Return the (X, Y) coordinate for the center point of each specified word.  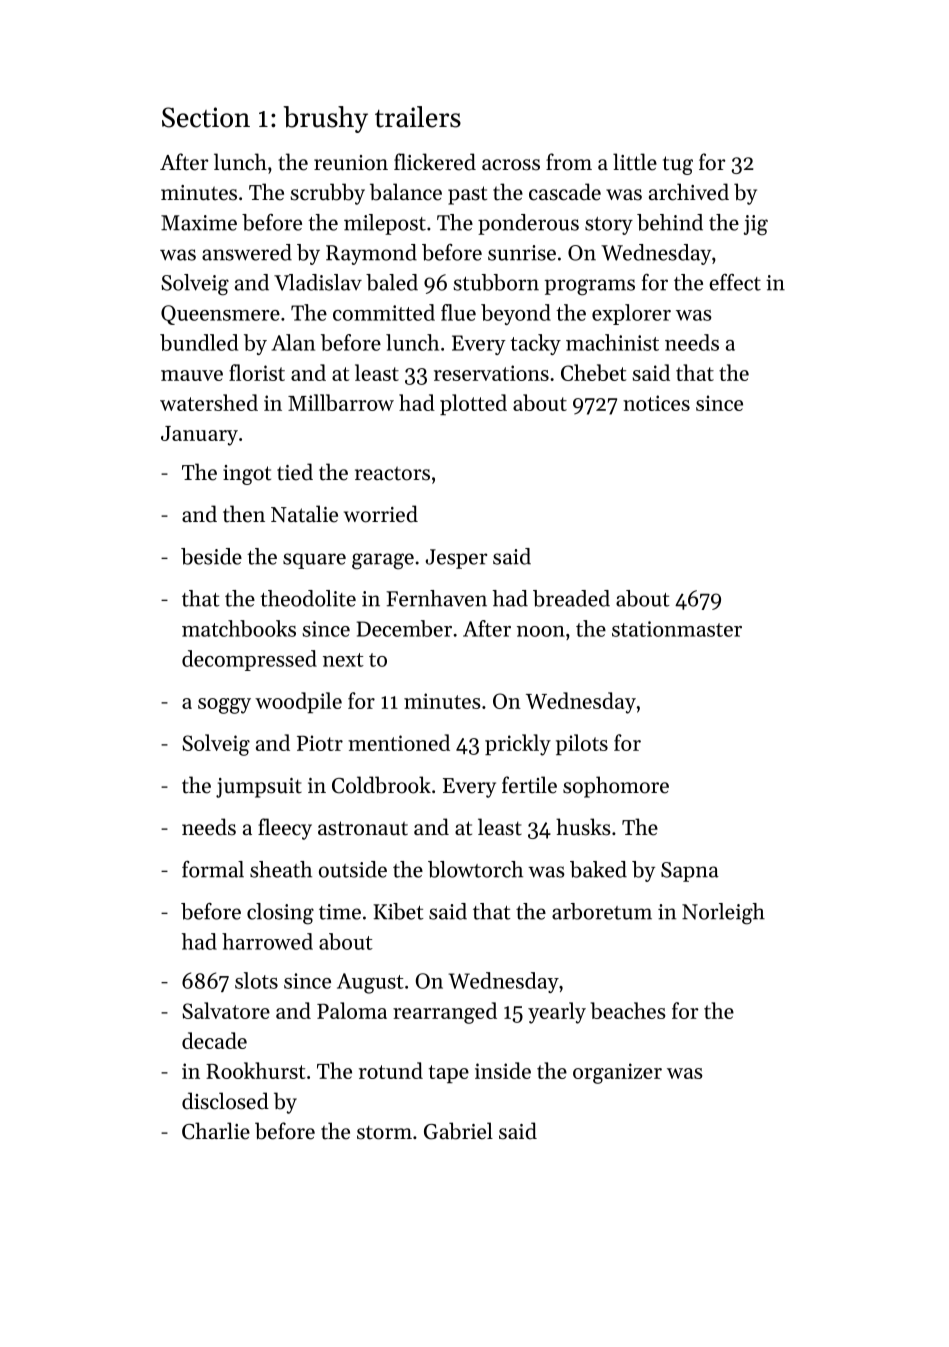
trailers (418, 117)
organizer (617, 1073)
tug (678, 165)
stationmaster (677, 629)
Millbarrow (341, 402)
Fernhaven (436, 598)
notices (656, 403)
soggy (224, 706)
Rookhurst (255, 1070)
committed (384, 312)
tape (449, 1074)
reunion (351, 163)
